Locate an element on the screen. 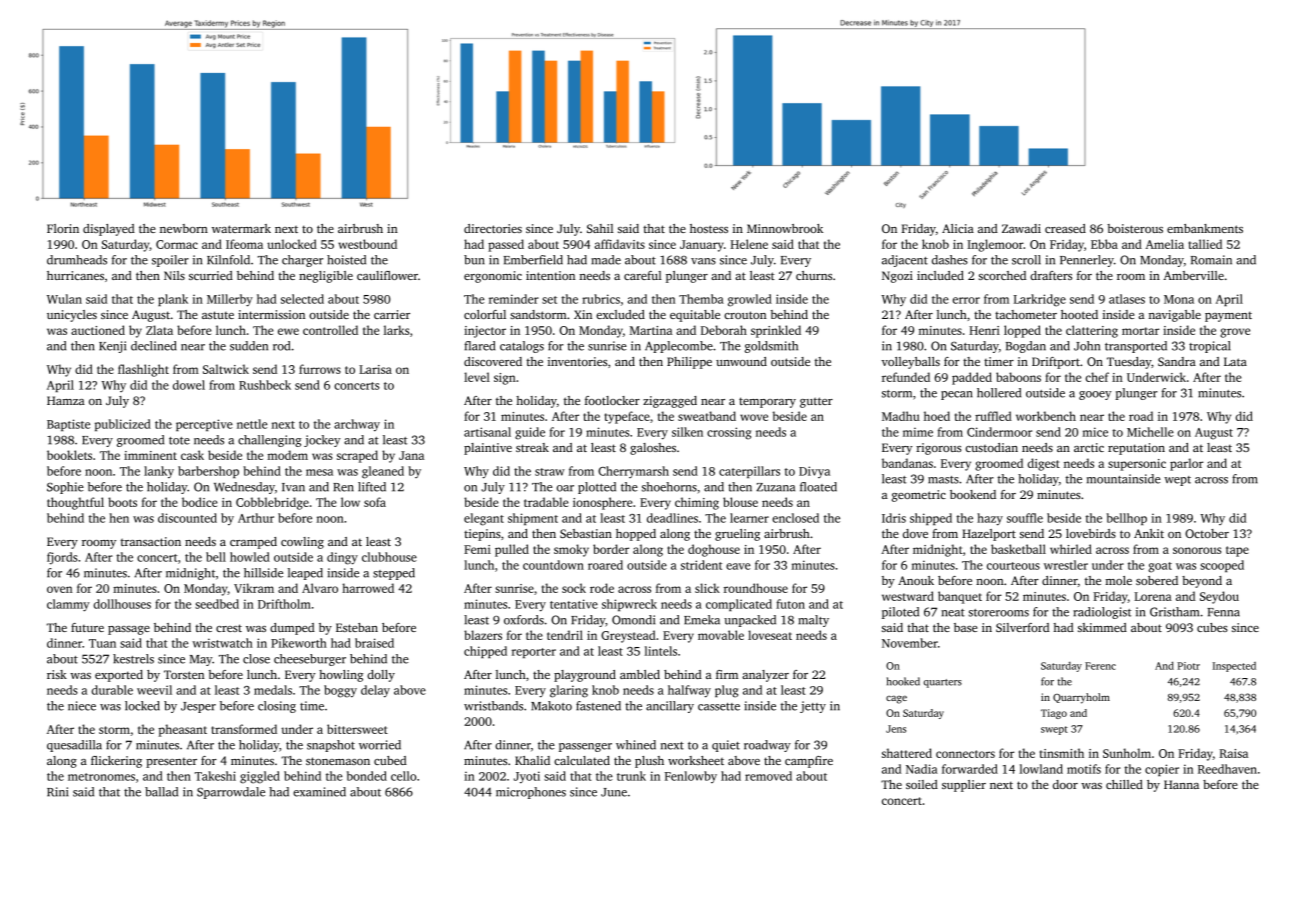 This screenshot has width=1308, height=924. dollhouses is located at coordinates (122, 604).
